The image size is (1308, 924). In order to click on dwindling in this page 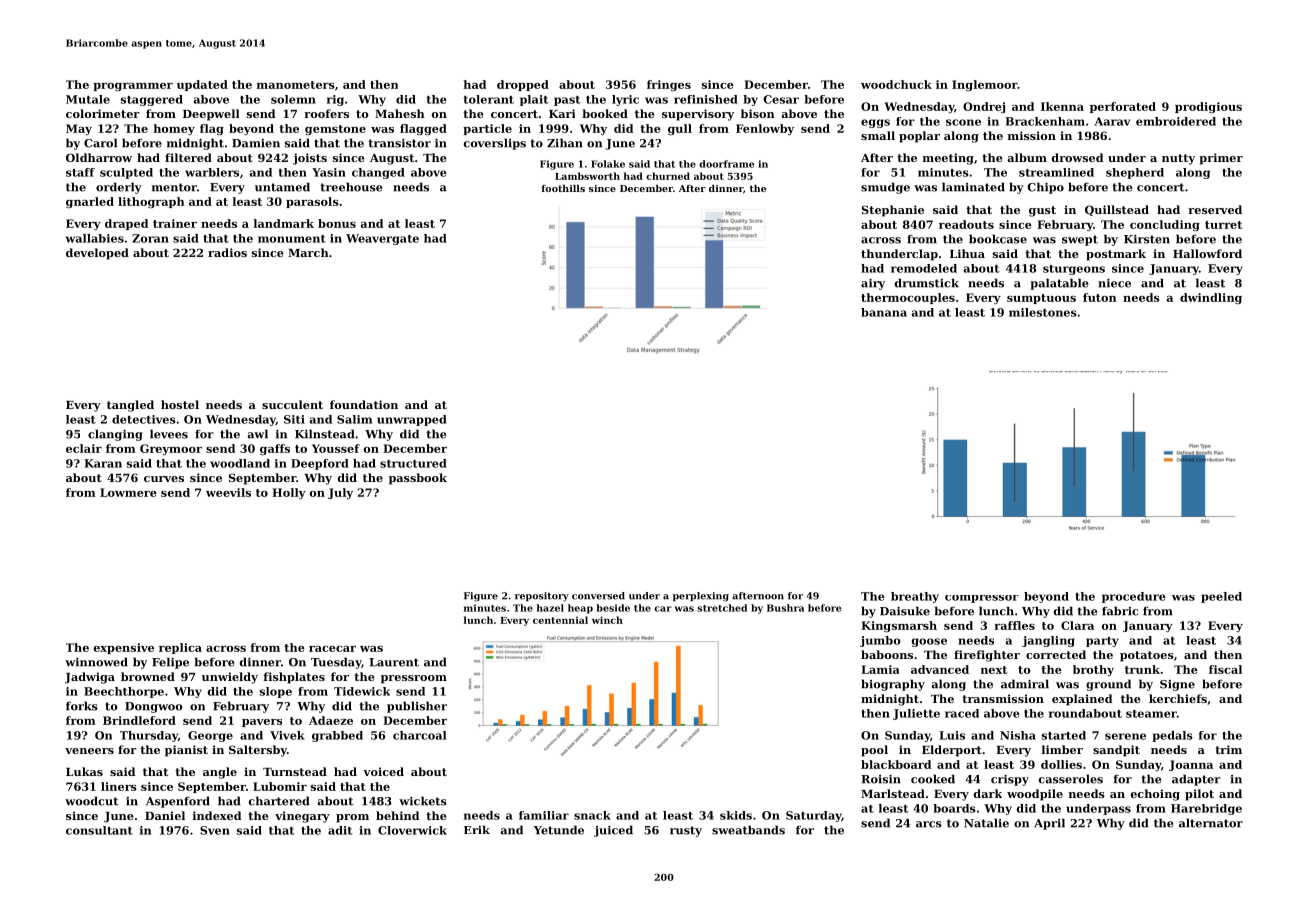, I will do `click(1211, 298)`.
